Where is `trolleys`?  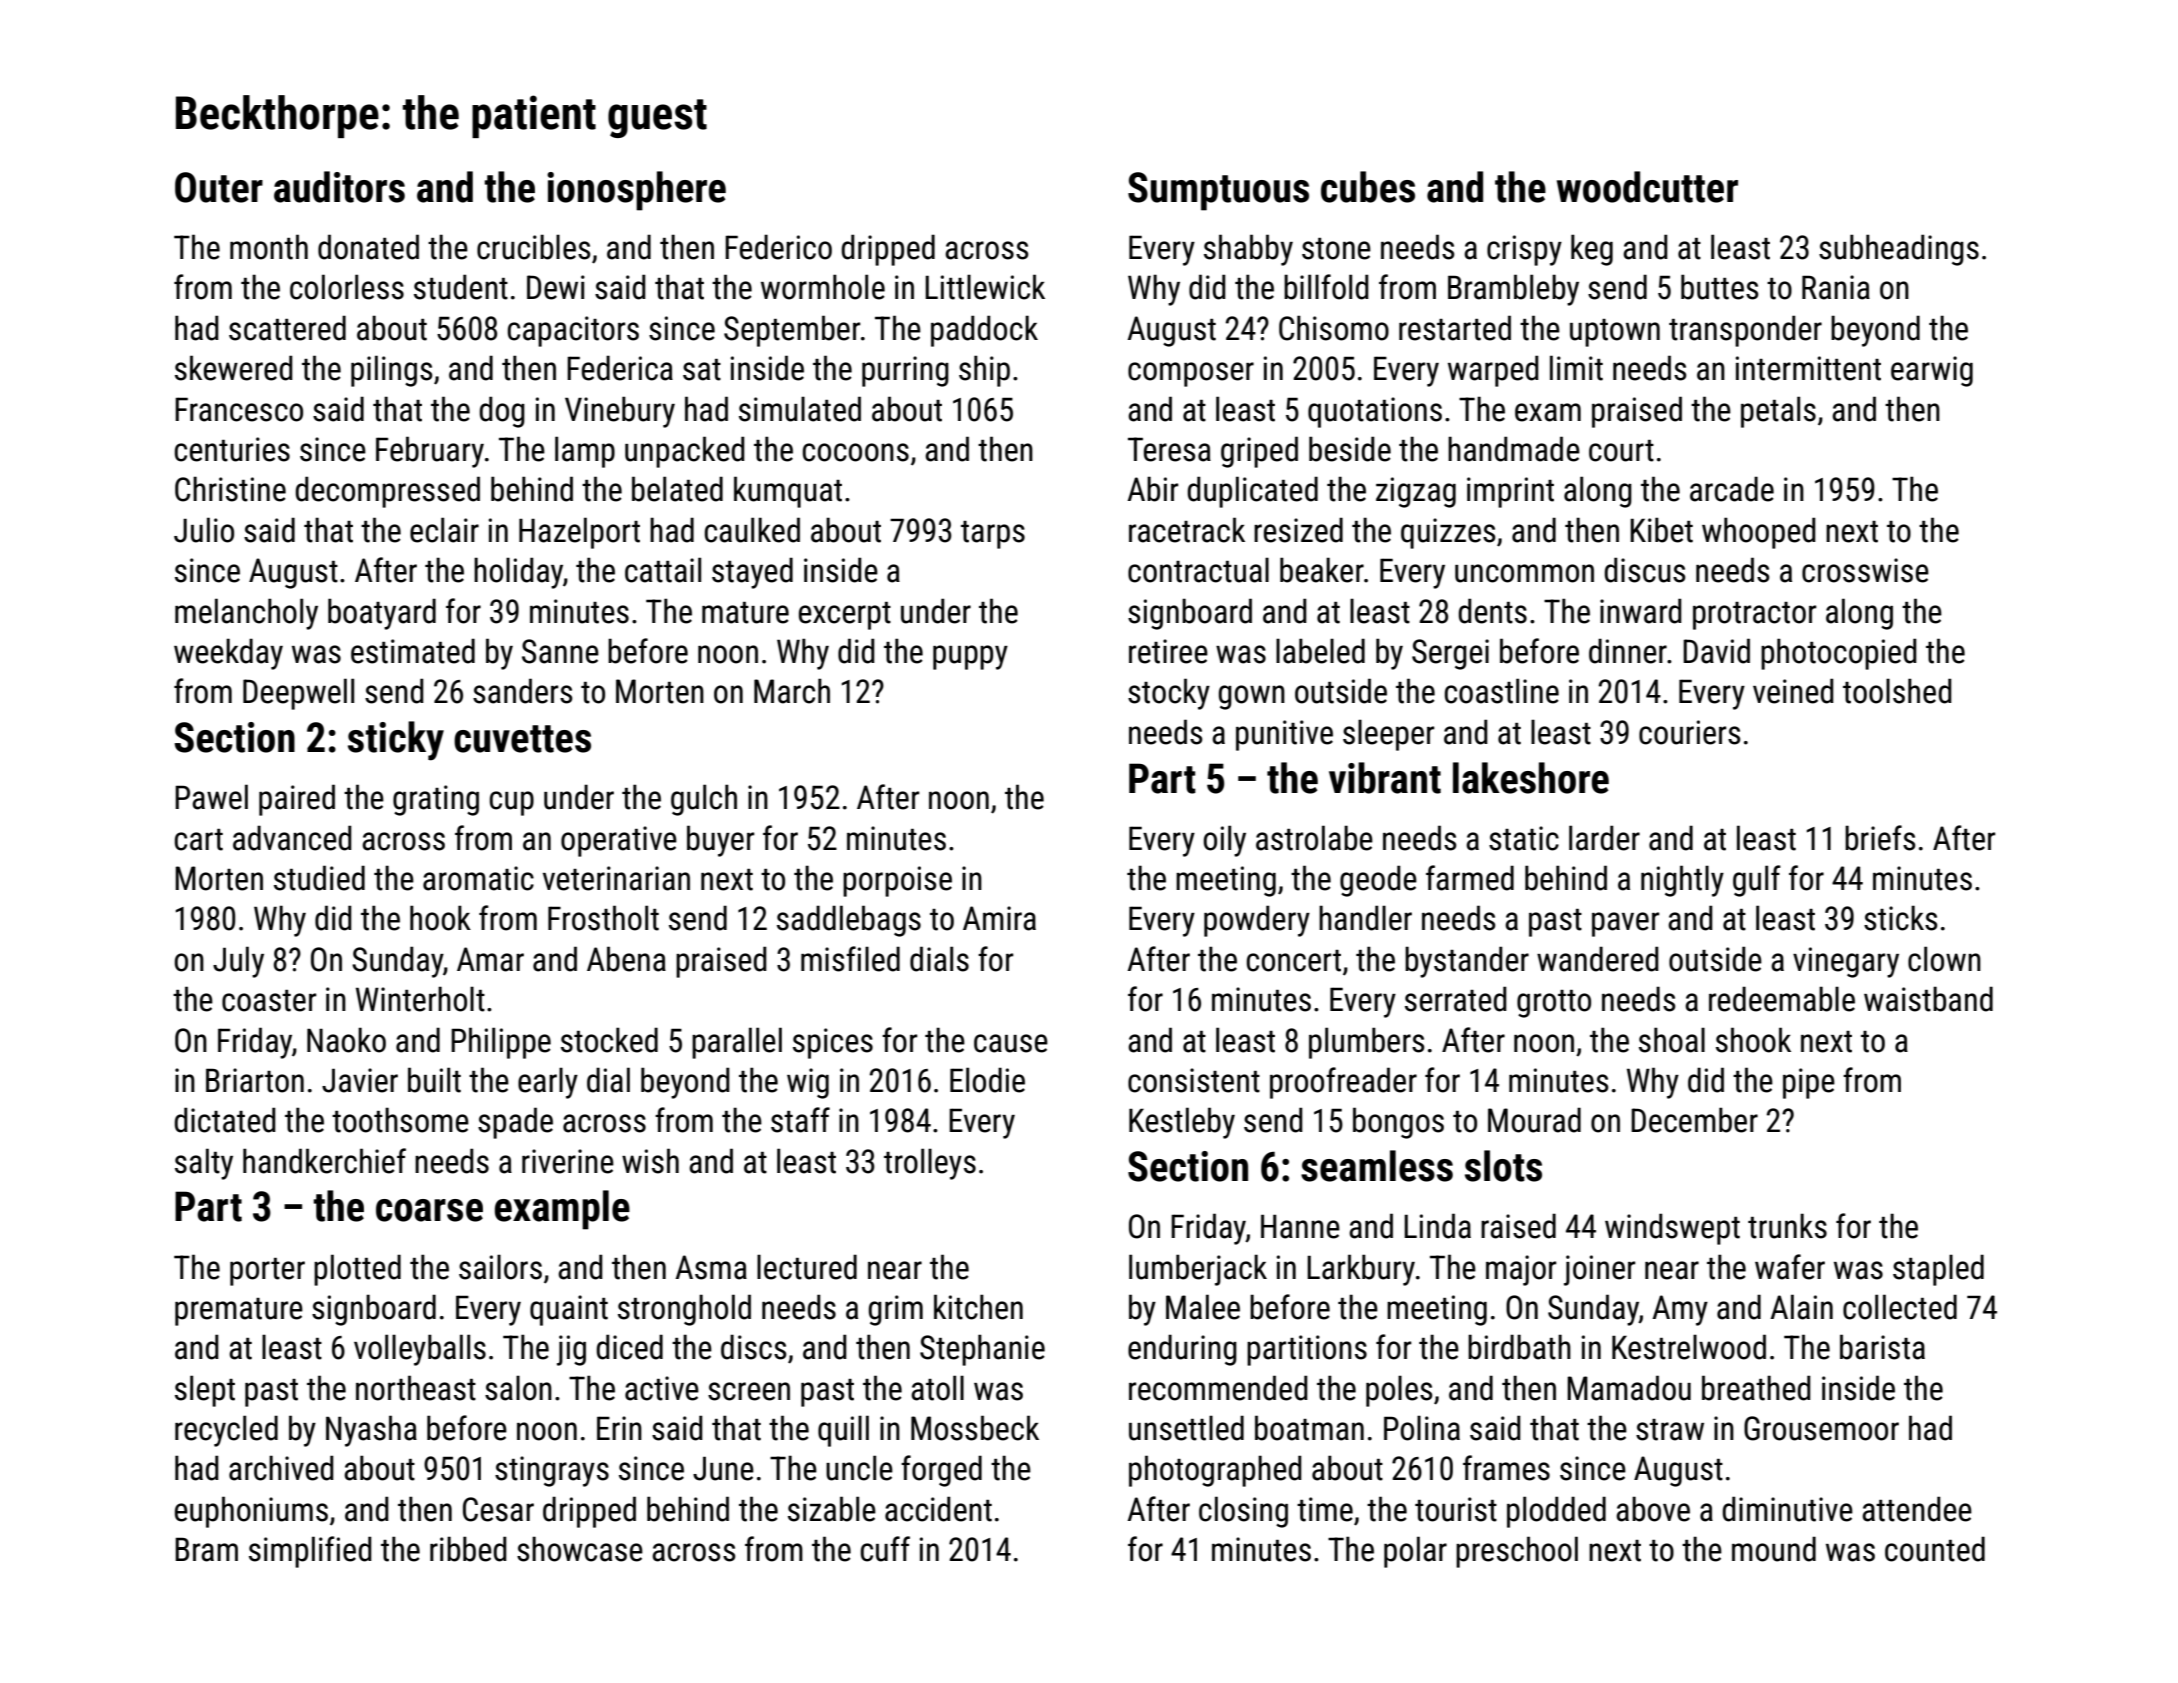 trolleys is located at coordinates (930, 1164).
